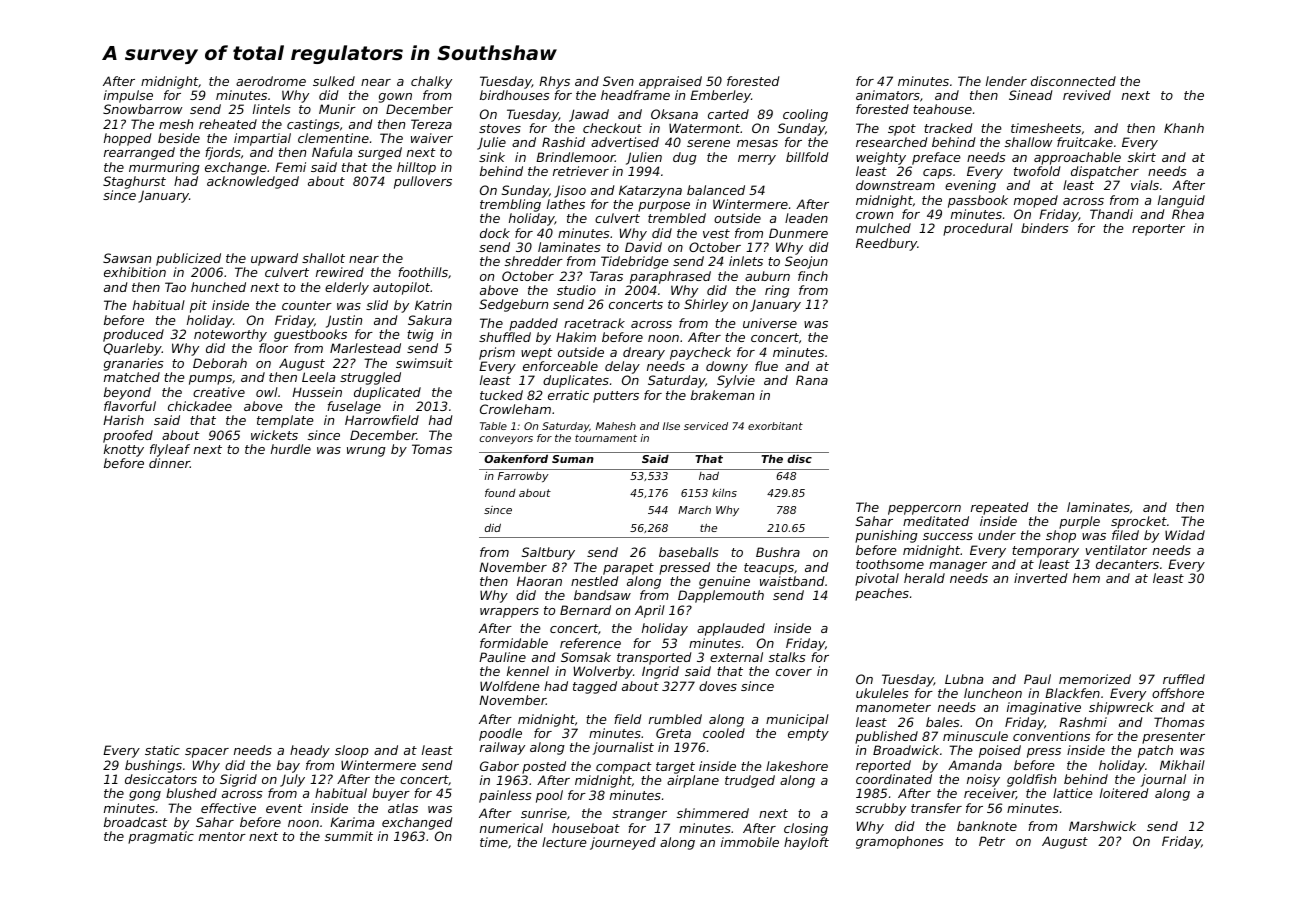 The width and height of the screenshot is (1308, 924). I want to click on reporter, so click(1158, 230).
